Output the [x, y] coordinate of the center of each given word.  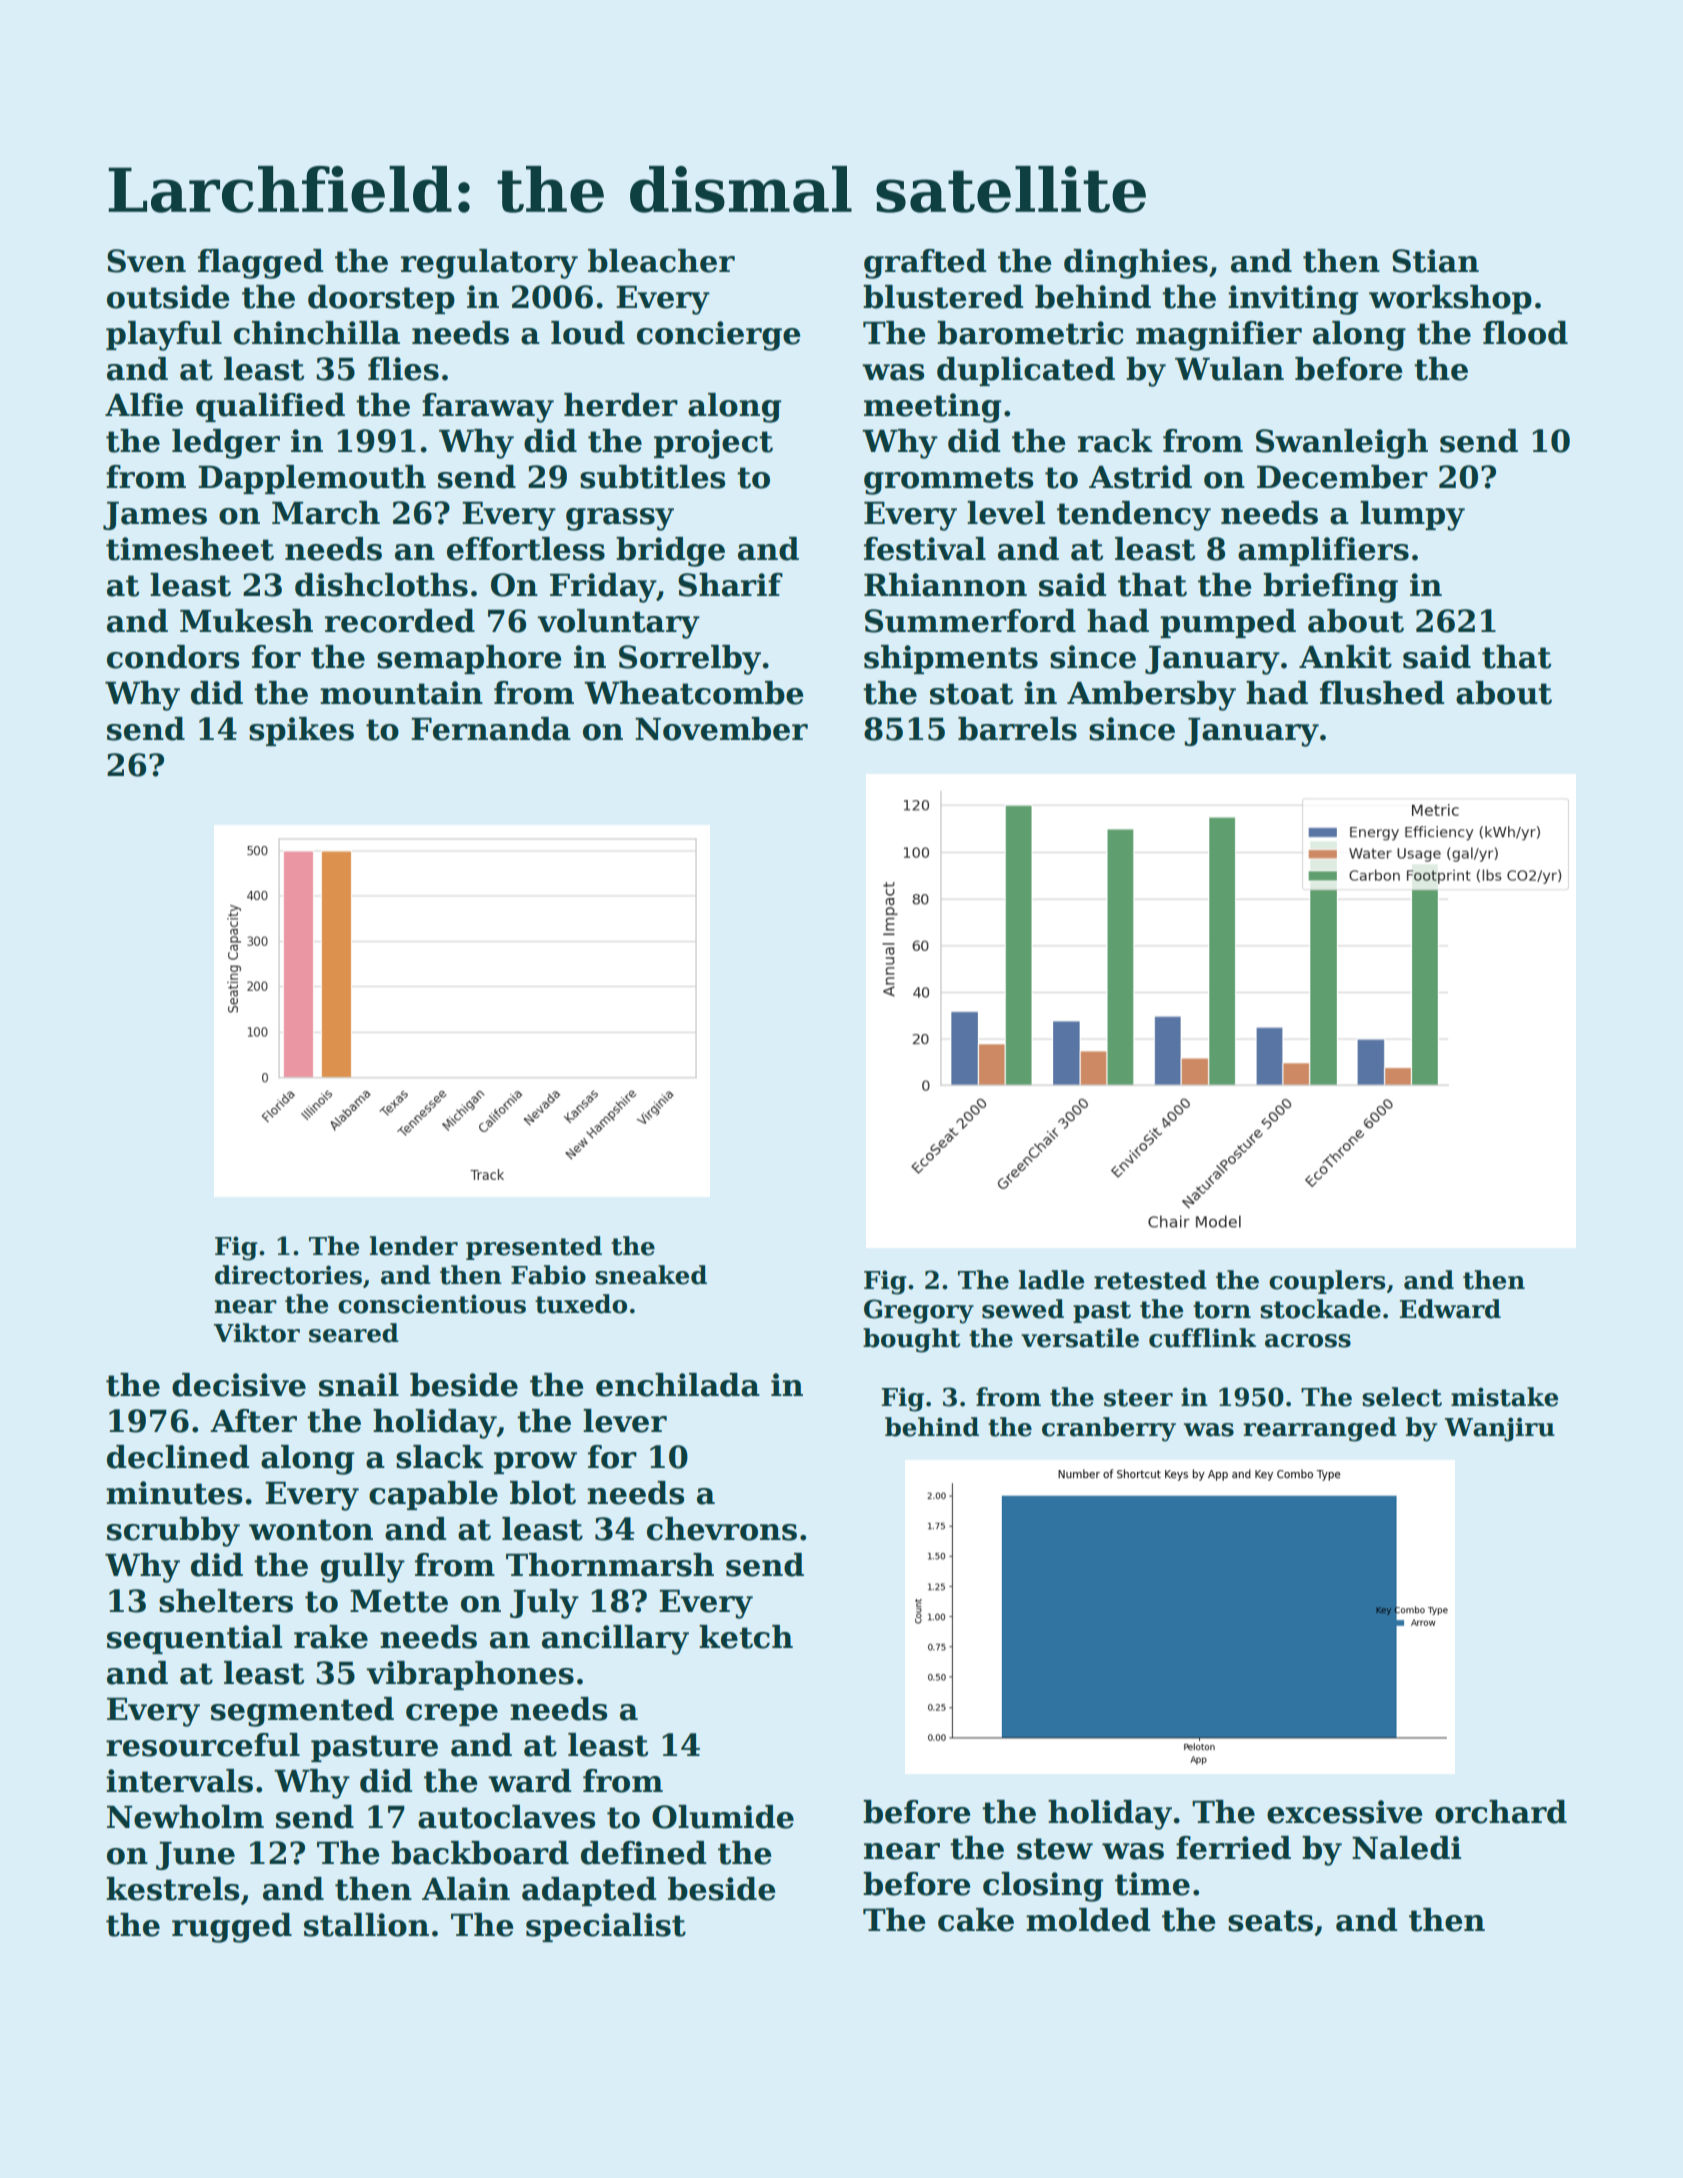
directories [288, 1275]
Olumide [723, 1817]
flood [1525, 333]
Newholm [185, 1817]
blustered [943, 297]
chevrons [722, 1529]
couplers [1327, 1282]
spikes [301, 731]
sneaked [651, 1275]
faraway [488, 408]
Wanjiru [1499, 1429]
